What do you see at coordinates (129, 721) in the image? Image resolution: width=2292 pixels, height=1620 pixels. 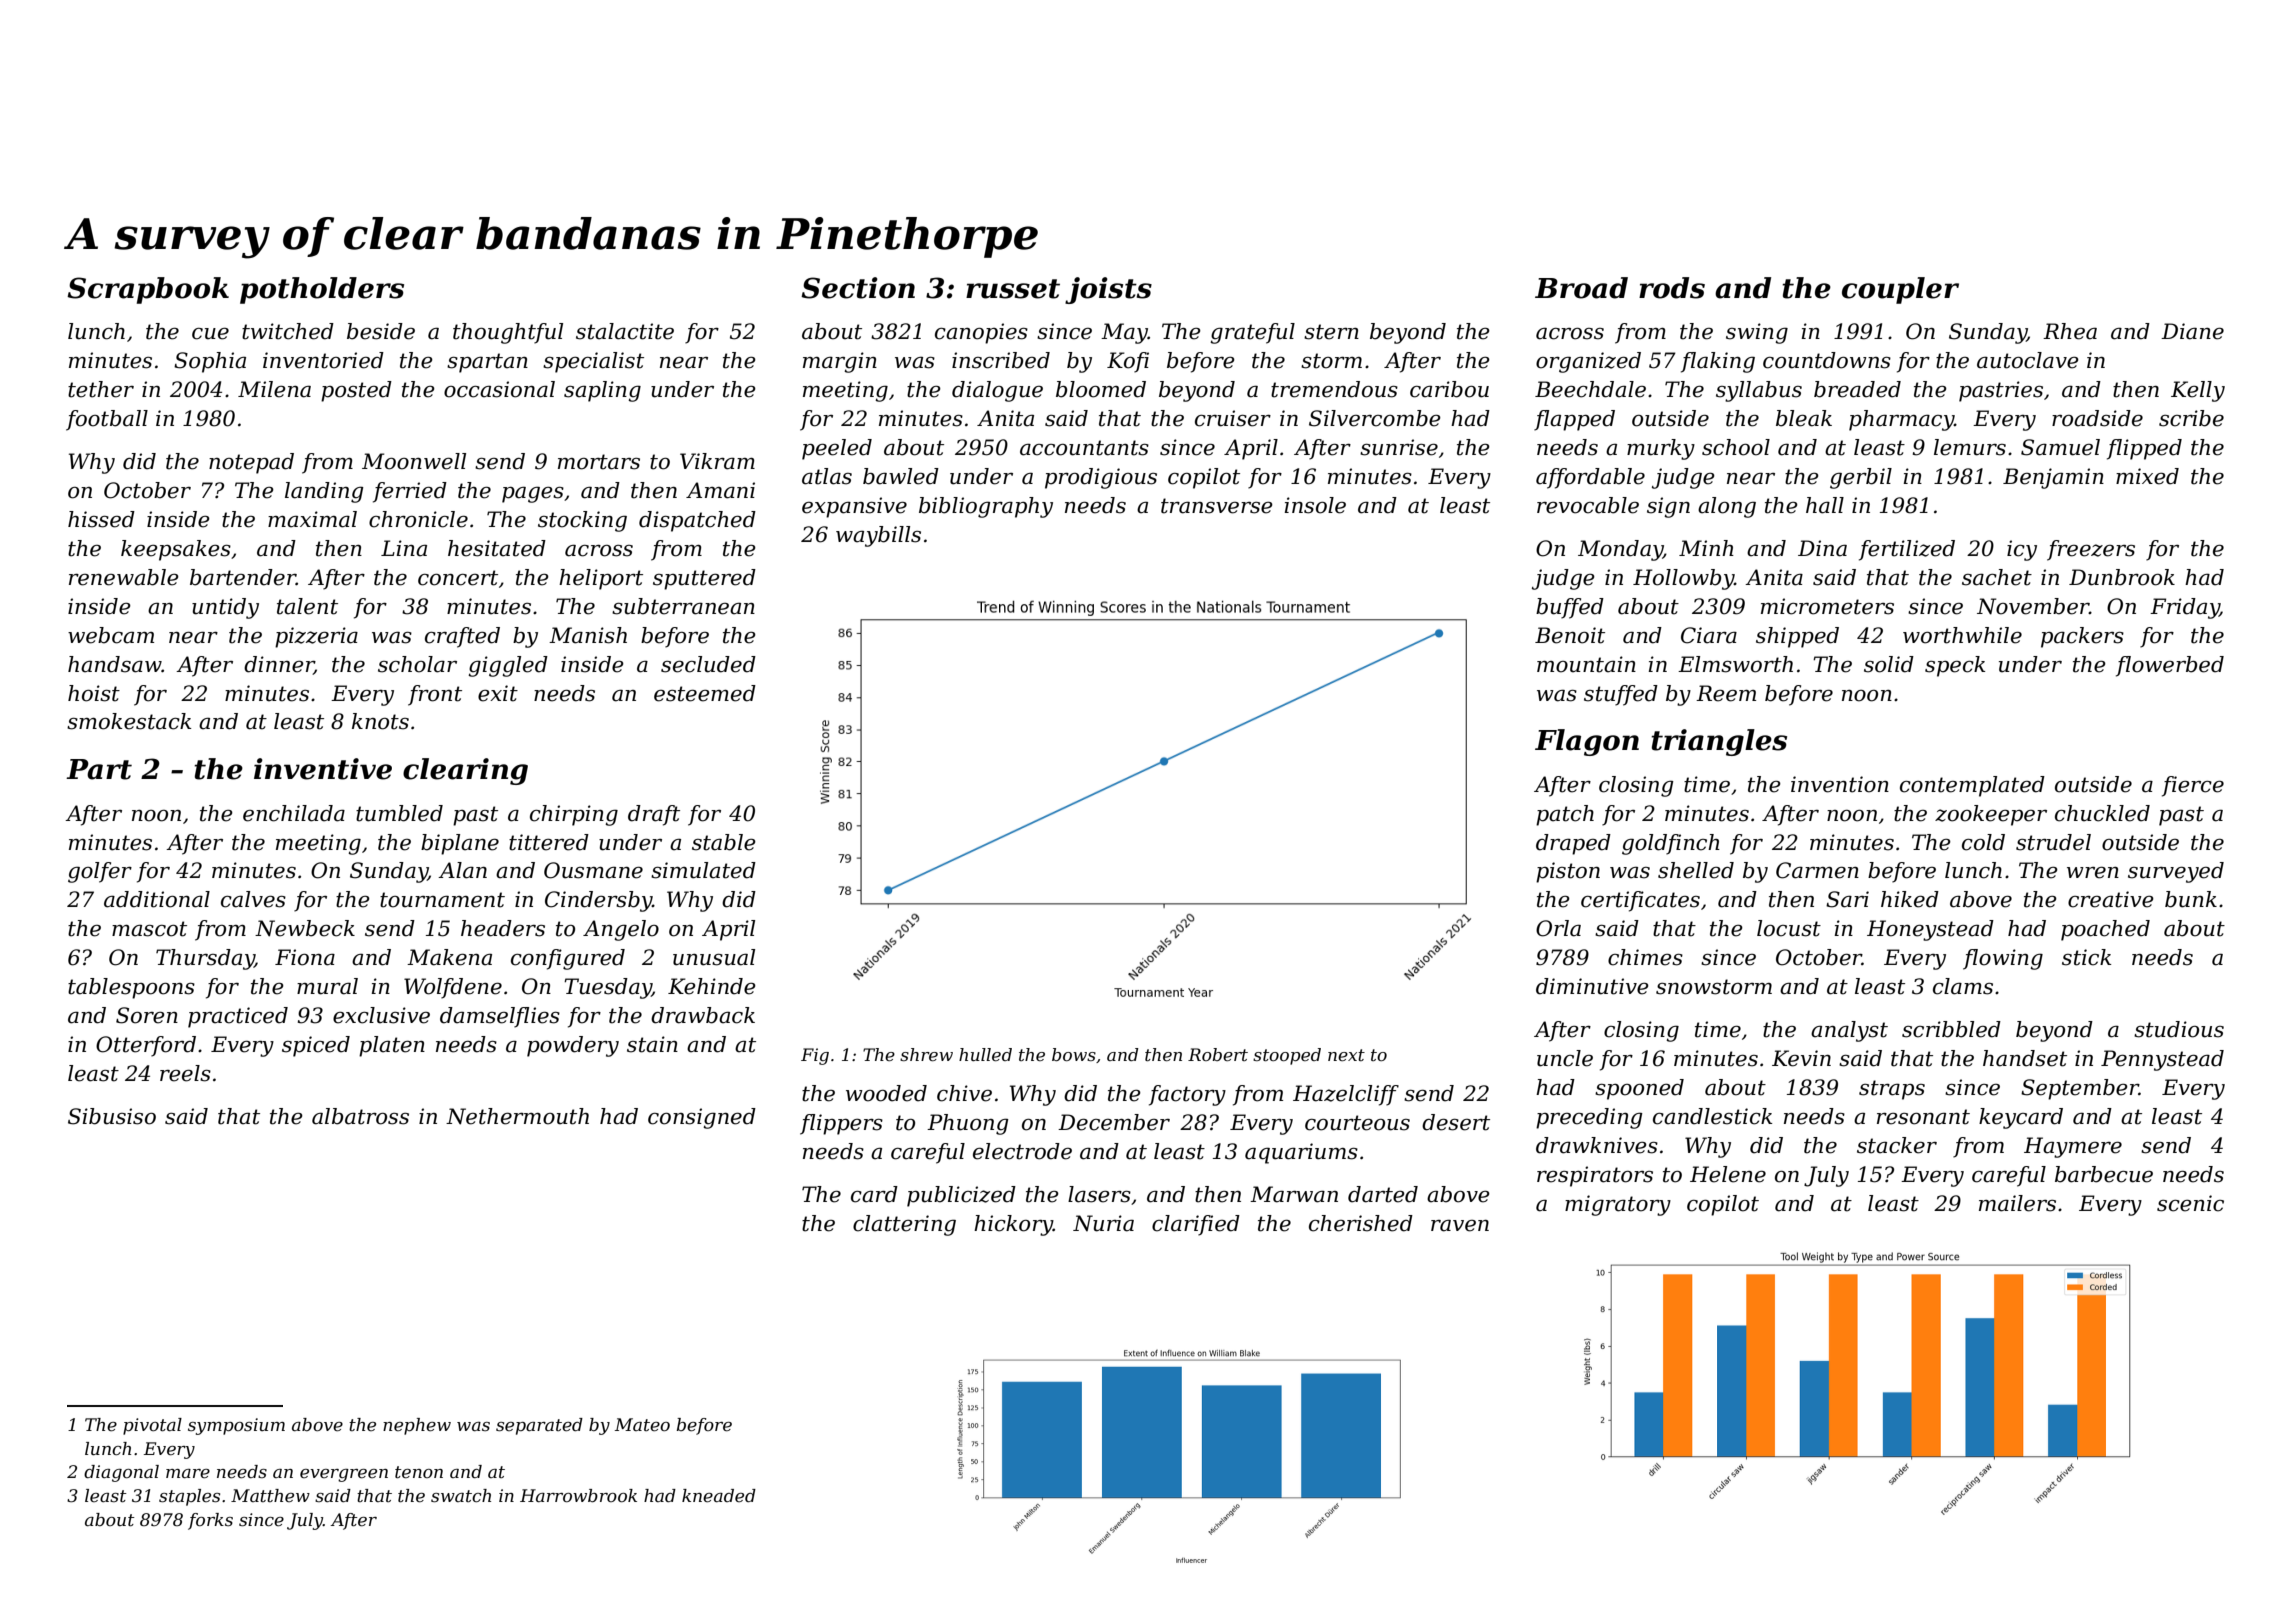 I see `smokestack` at bounding box center [129, 721].
